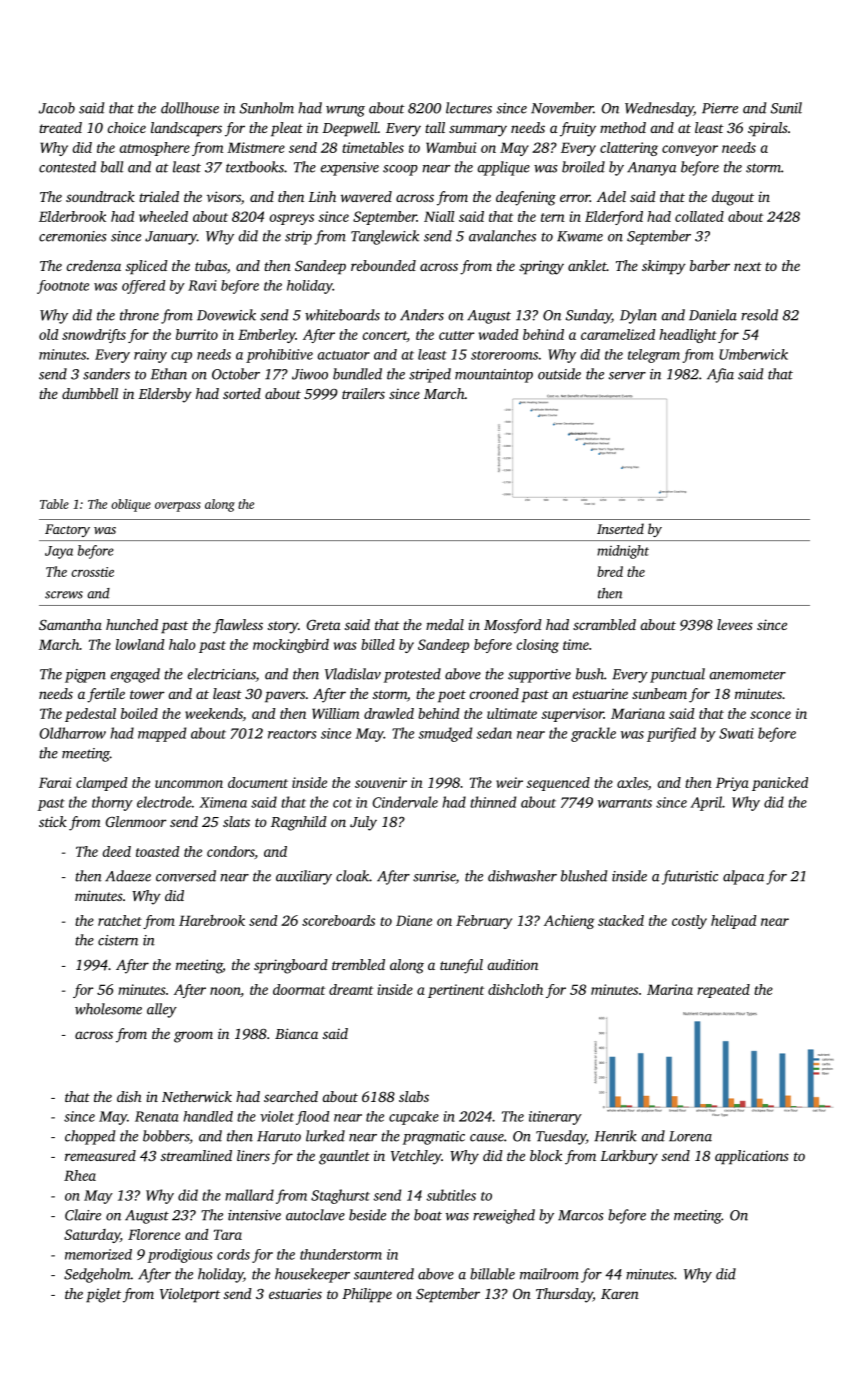  What do you see at coordinates (101, 784) in the image?
I see `clamped` at bounding box center [101, 784].
